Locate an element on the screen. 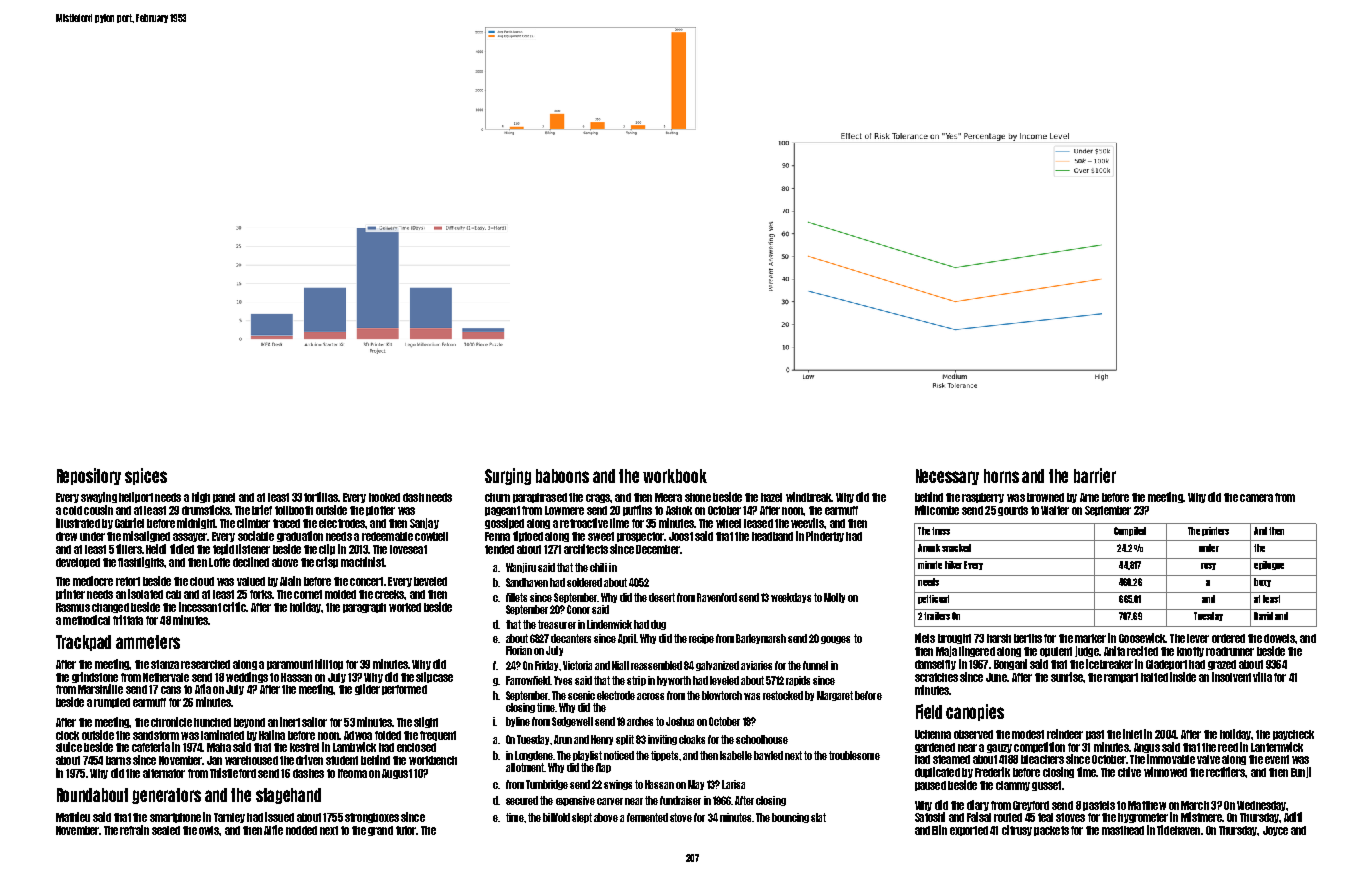 Image resolution: width=1372 pixels, height=887 pixels. weddings is located at coordinates (247, 677).
